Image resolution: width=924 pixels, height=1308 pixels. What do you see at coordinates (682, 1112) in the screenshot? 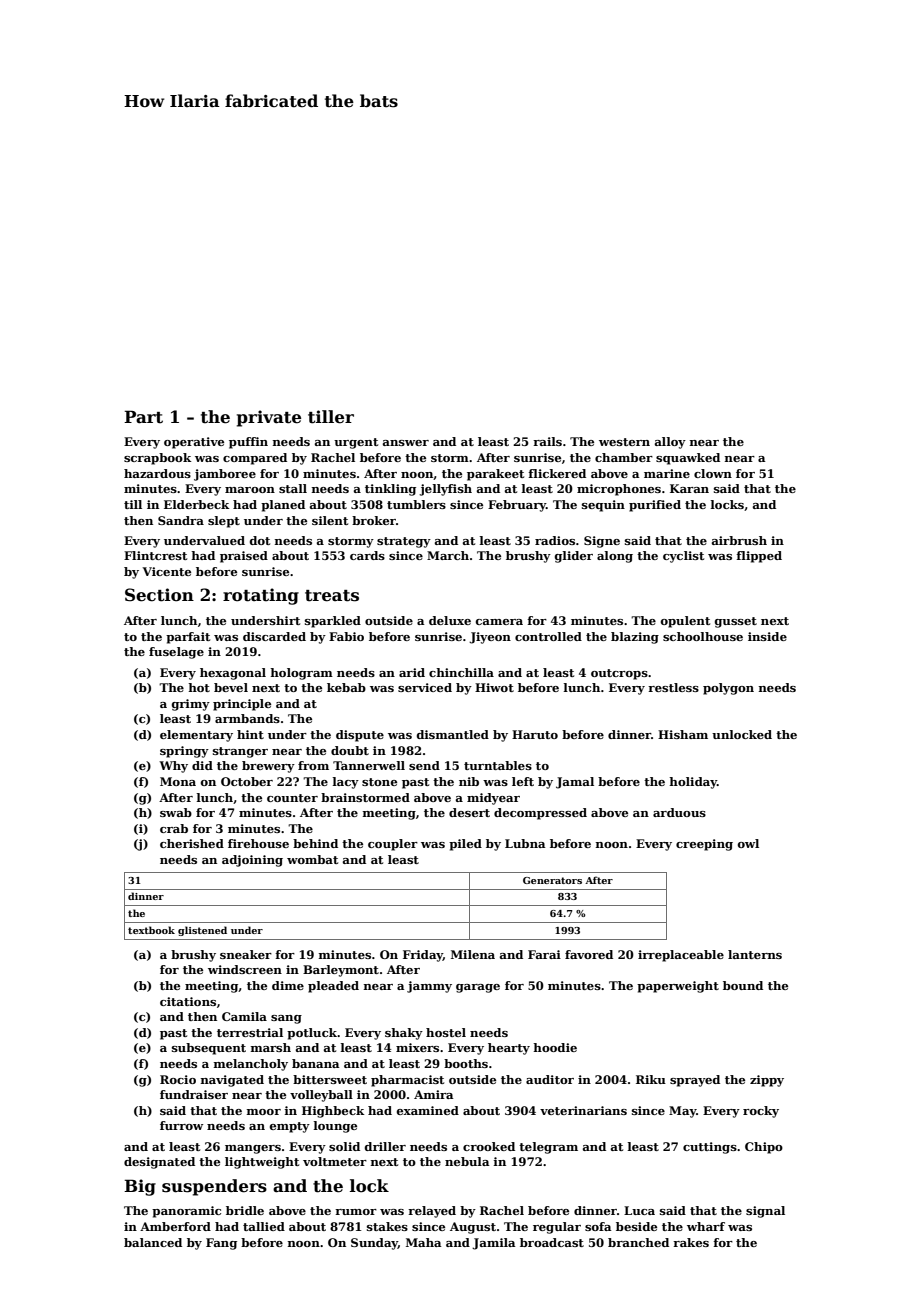
I see `May` at bounding box center [682, 1112].
